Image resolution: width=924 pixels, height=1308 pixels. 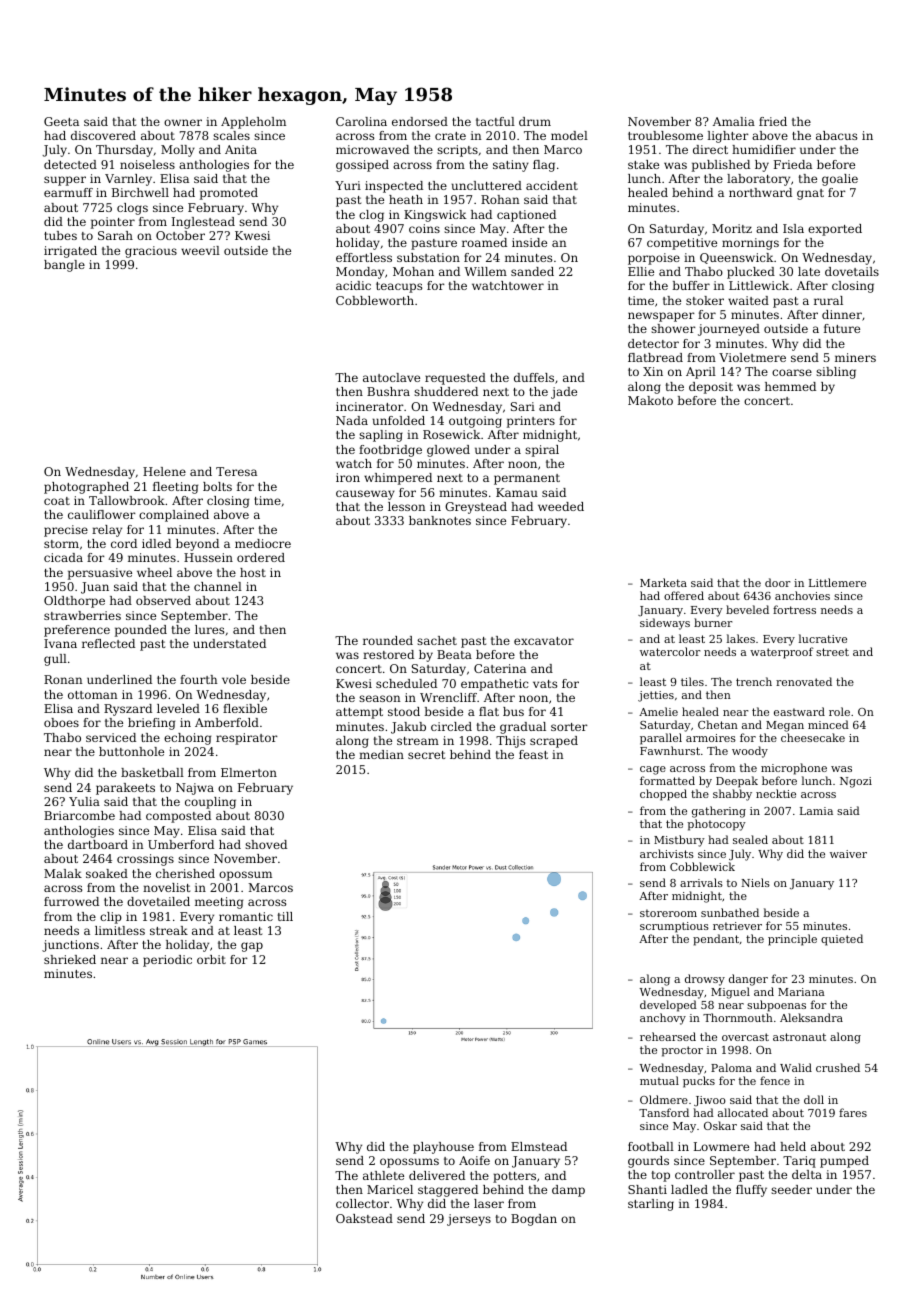 What do you see at coordinates (533, 754) in the screenshot?
I see `feast` at bounding box center [533, 754].
